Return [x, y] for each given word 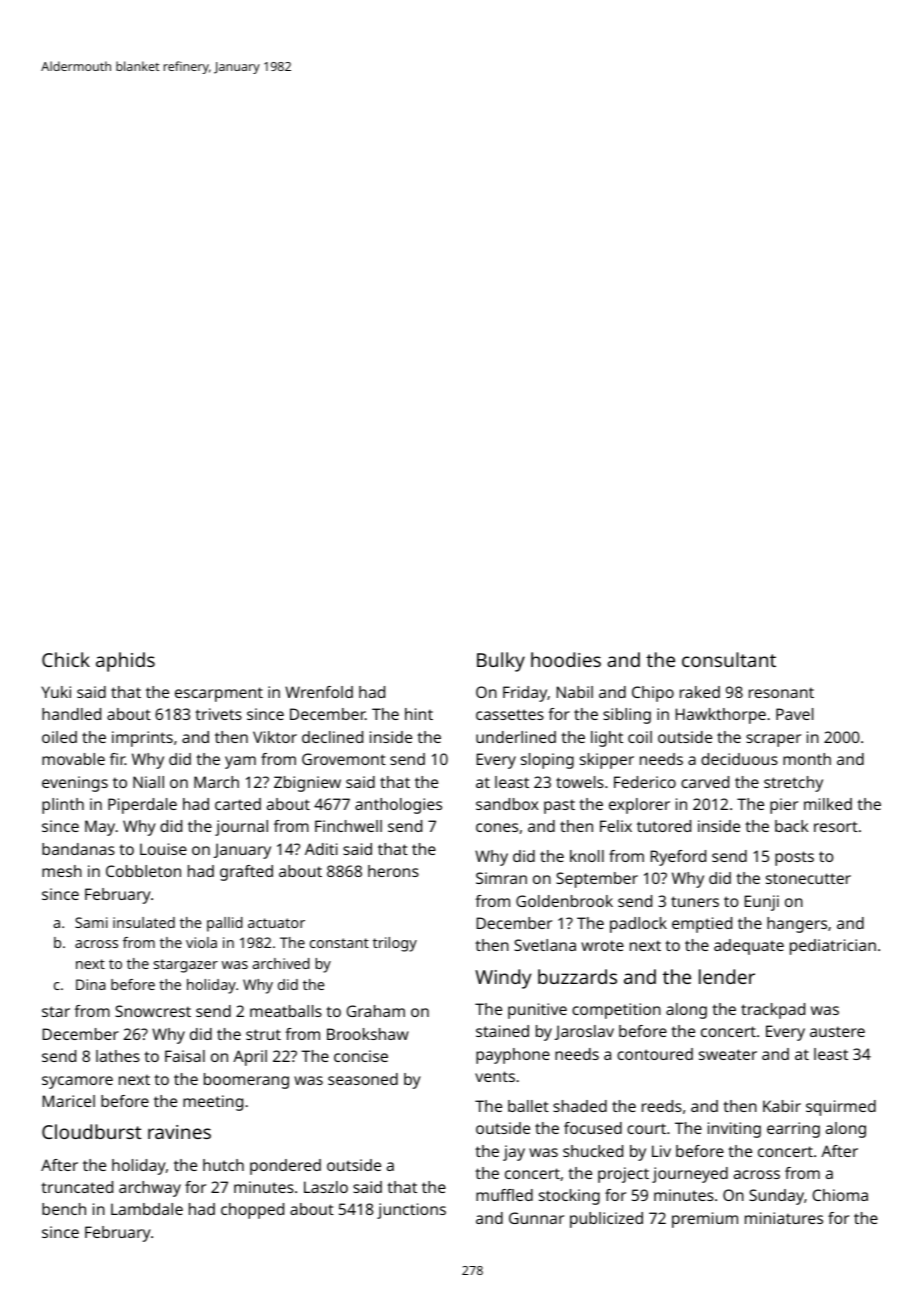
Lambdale [147, 1209]
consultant [729, 659]
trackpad [773, 1011]
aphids [125, 662]
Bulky [501, 662]
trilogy [395, 944]
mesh [62, 871]
